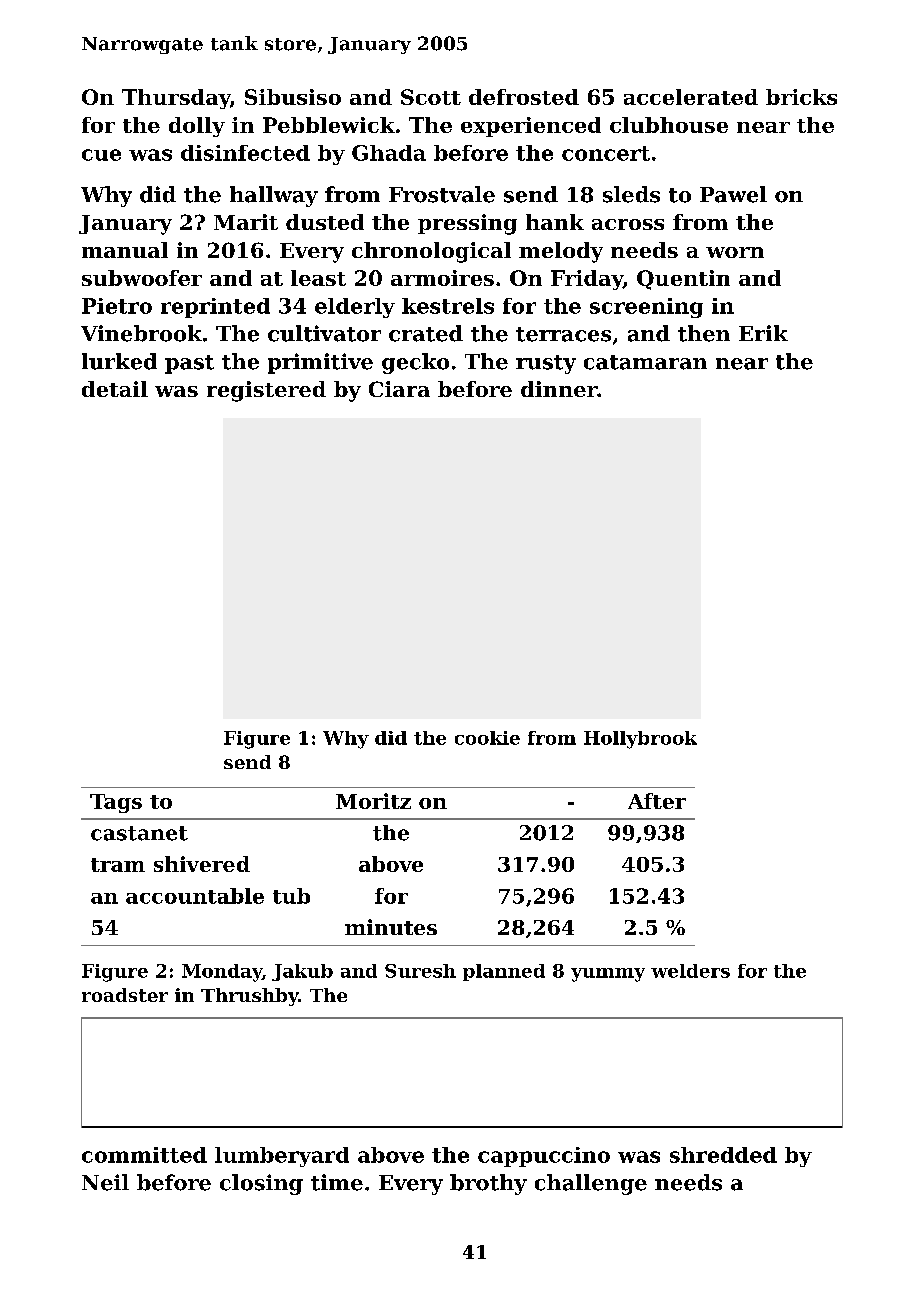 This document has width=924, height=1311. What do you see at coordinates (645, 362) in the document?
I see `catamaran` at bounding box center [645, 362].
